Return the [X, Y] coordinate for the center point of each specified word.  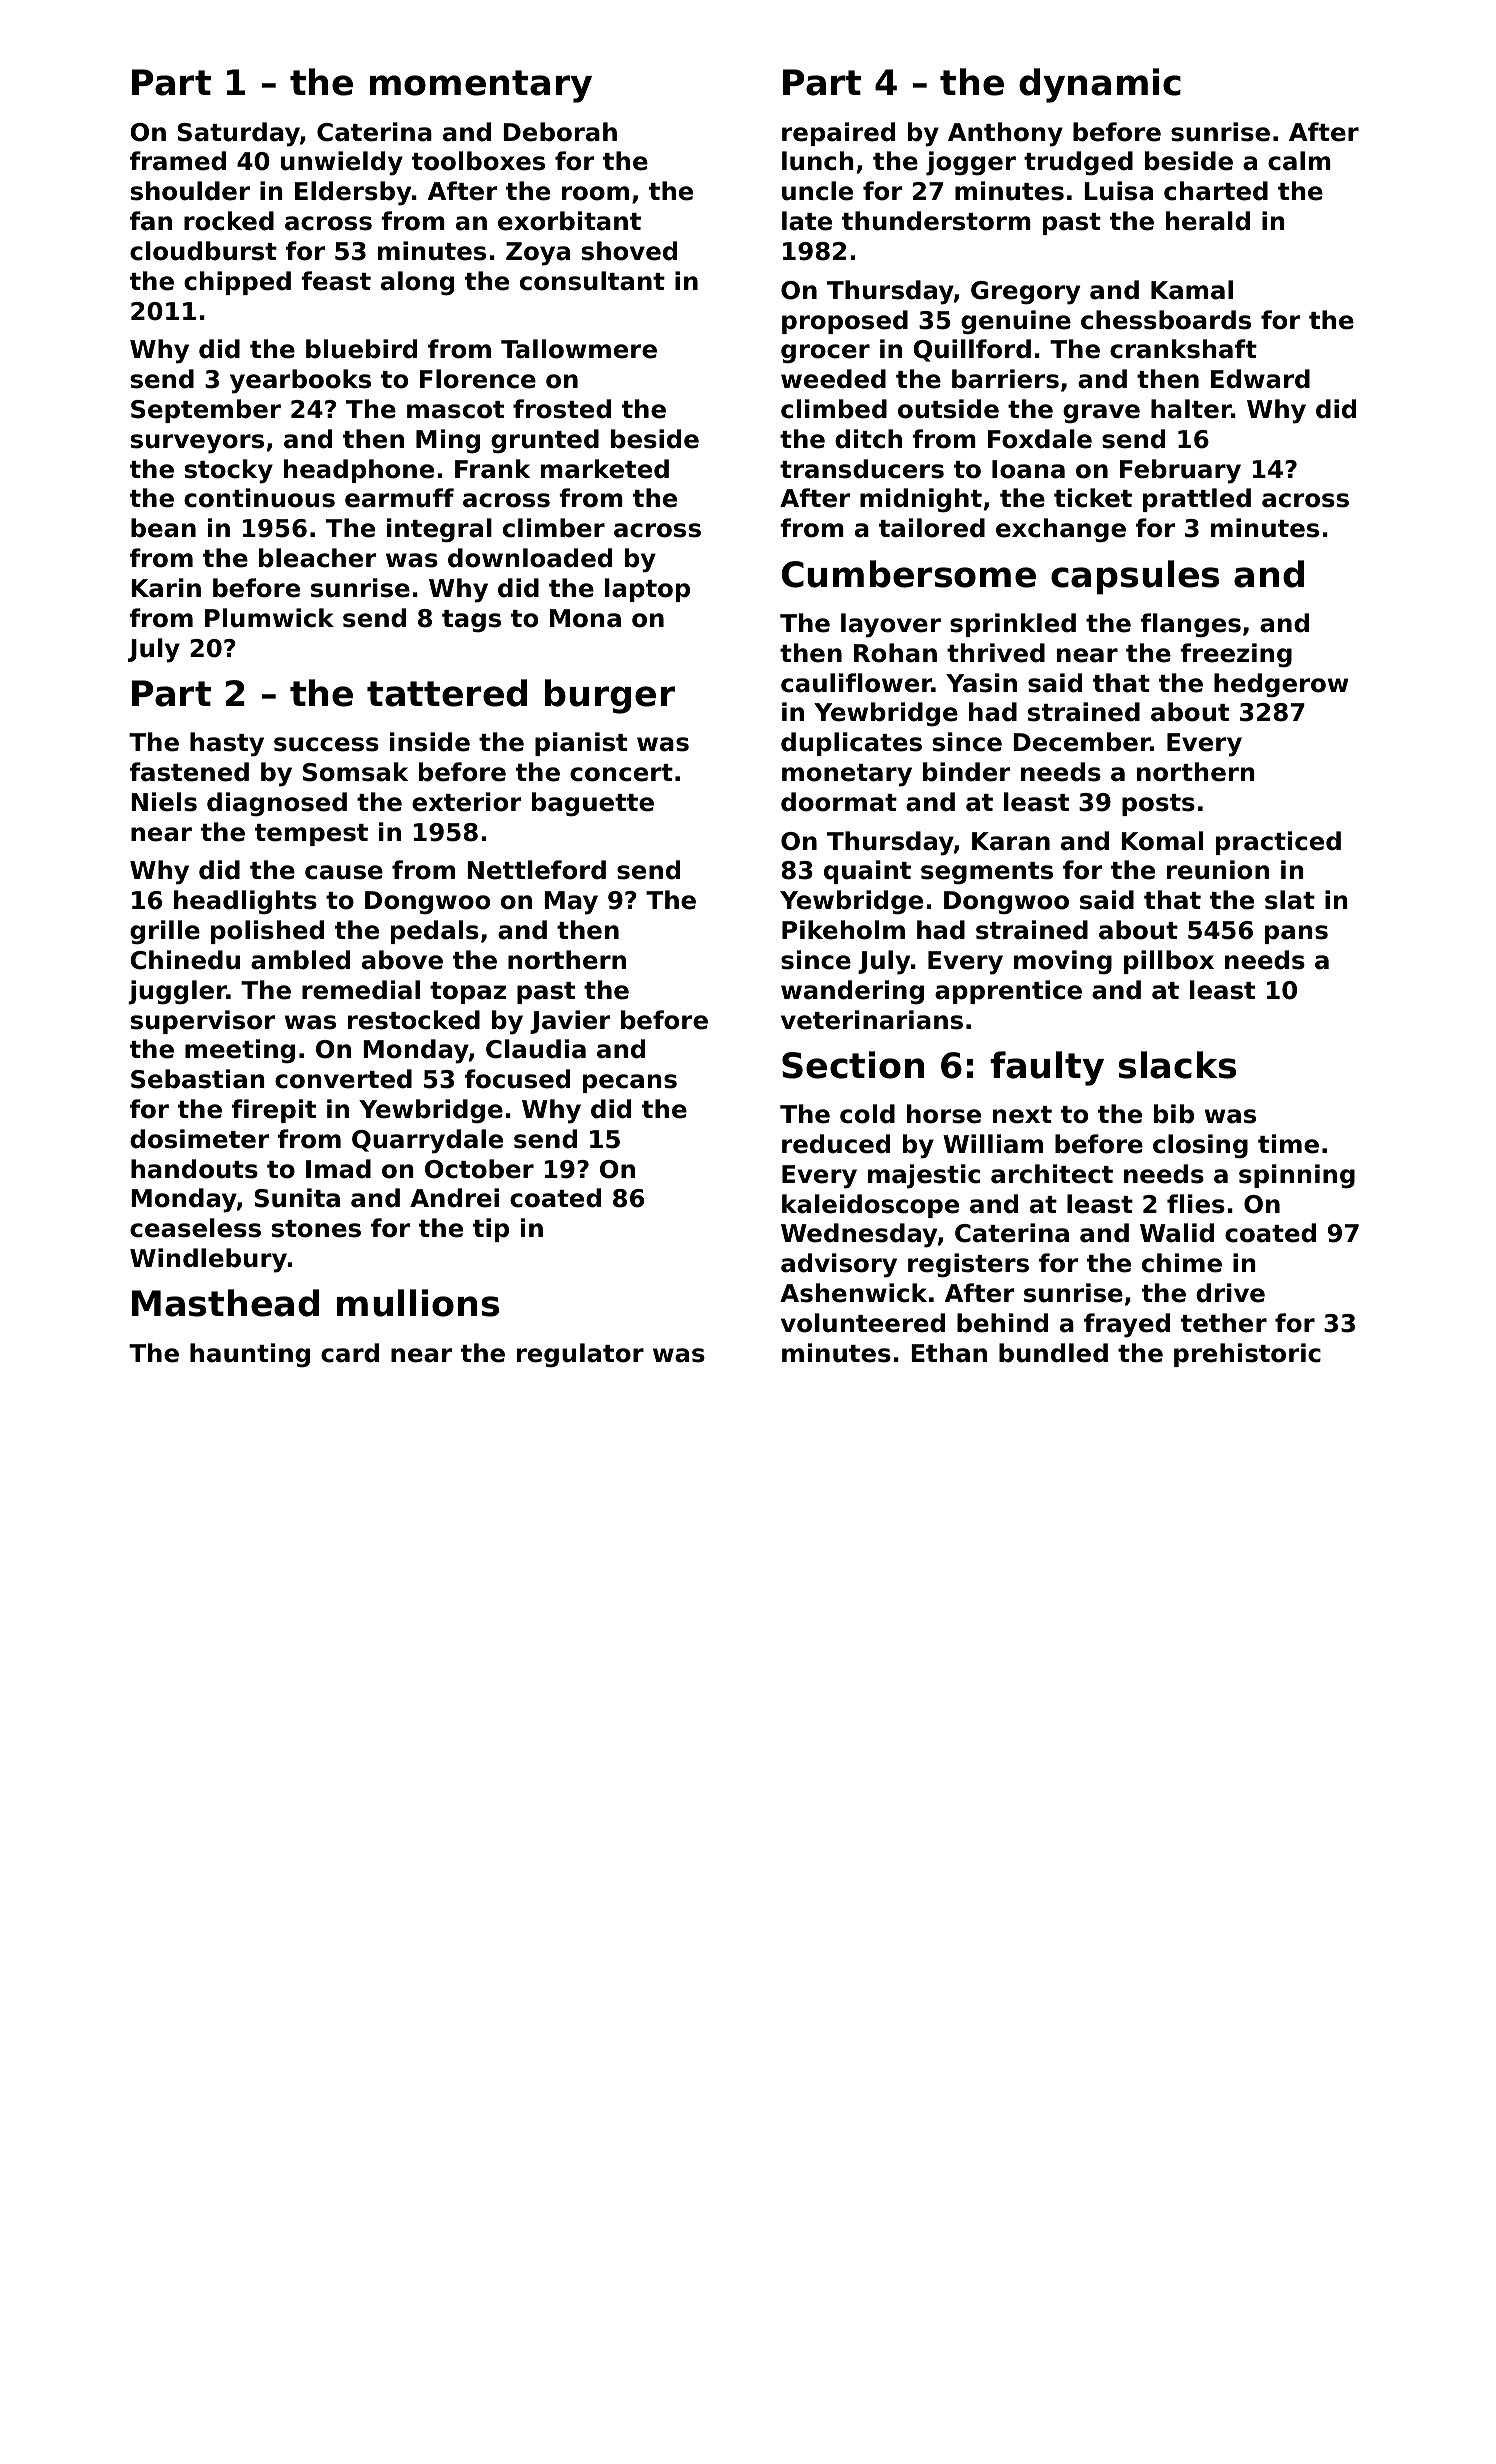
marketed [605, 469]
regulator [580, 1355]
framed [178, 161]
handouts [194, 1169]
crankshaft [1183, 349]
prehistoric [1247, 1355]
